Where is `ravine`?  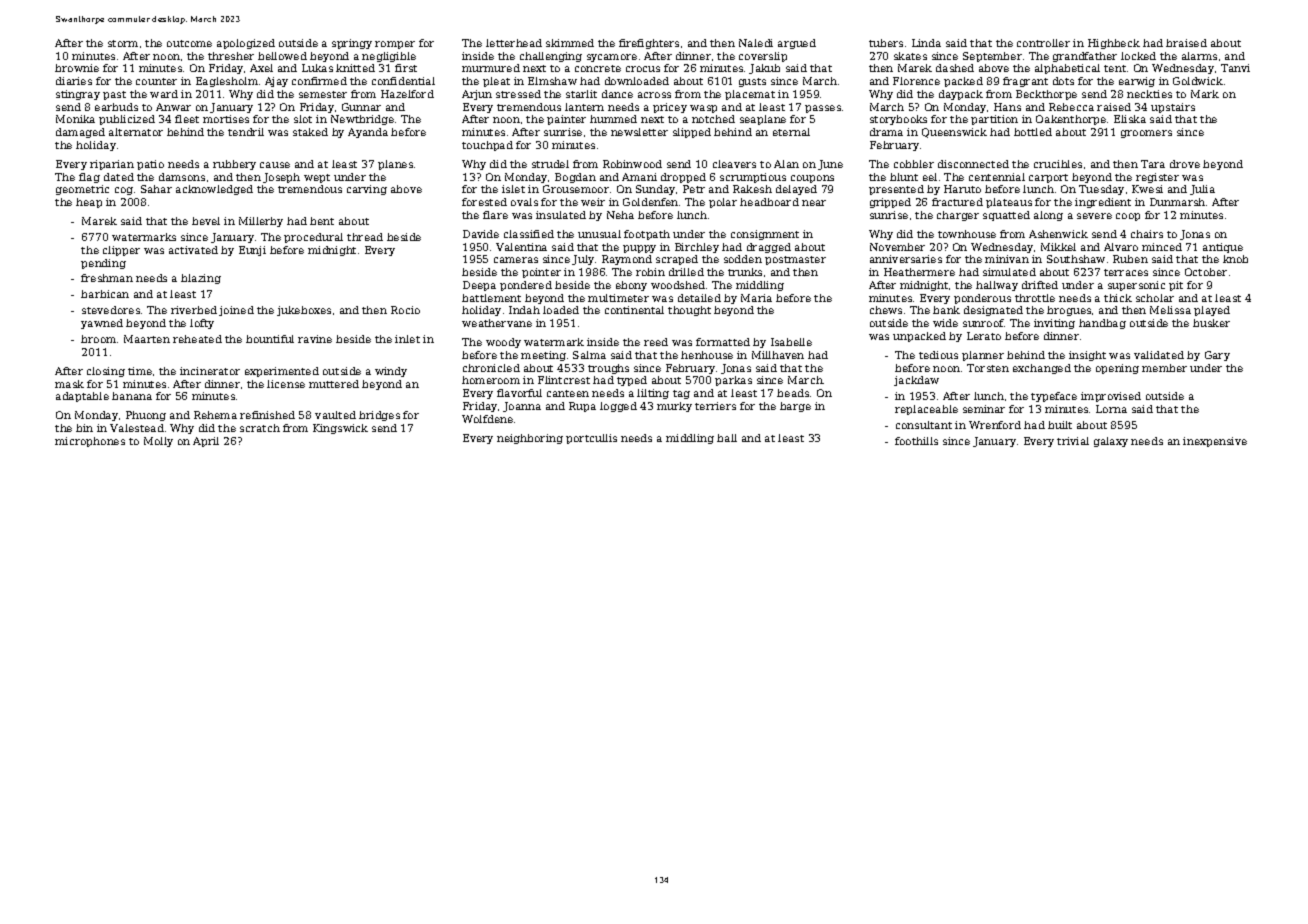 ravine is located at coordinates (315, 339).
